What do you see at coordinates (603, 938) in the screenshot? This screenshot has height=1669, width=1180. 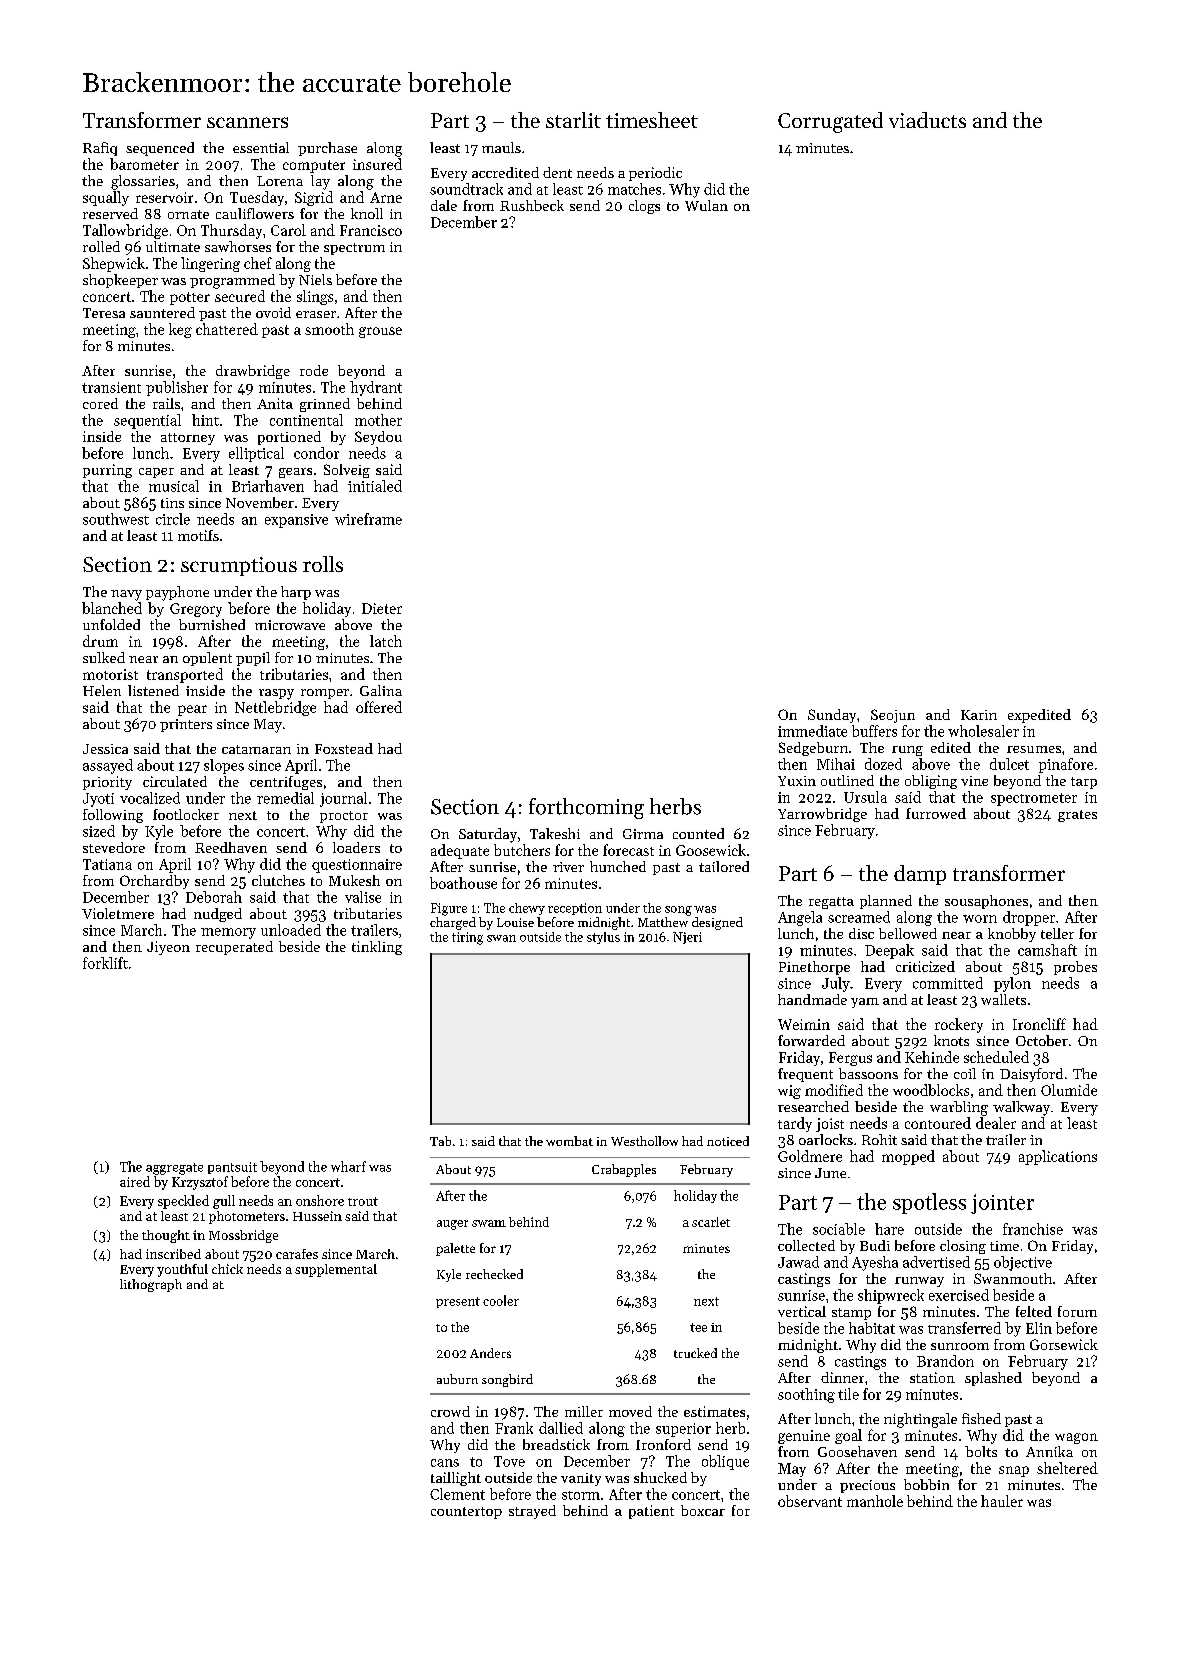 I see `stylus` at bounding box center [603, 938].
